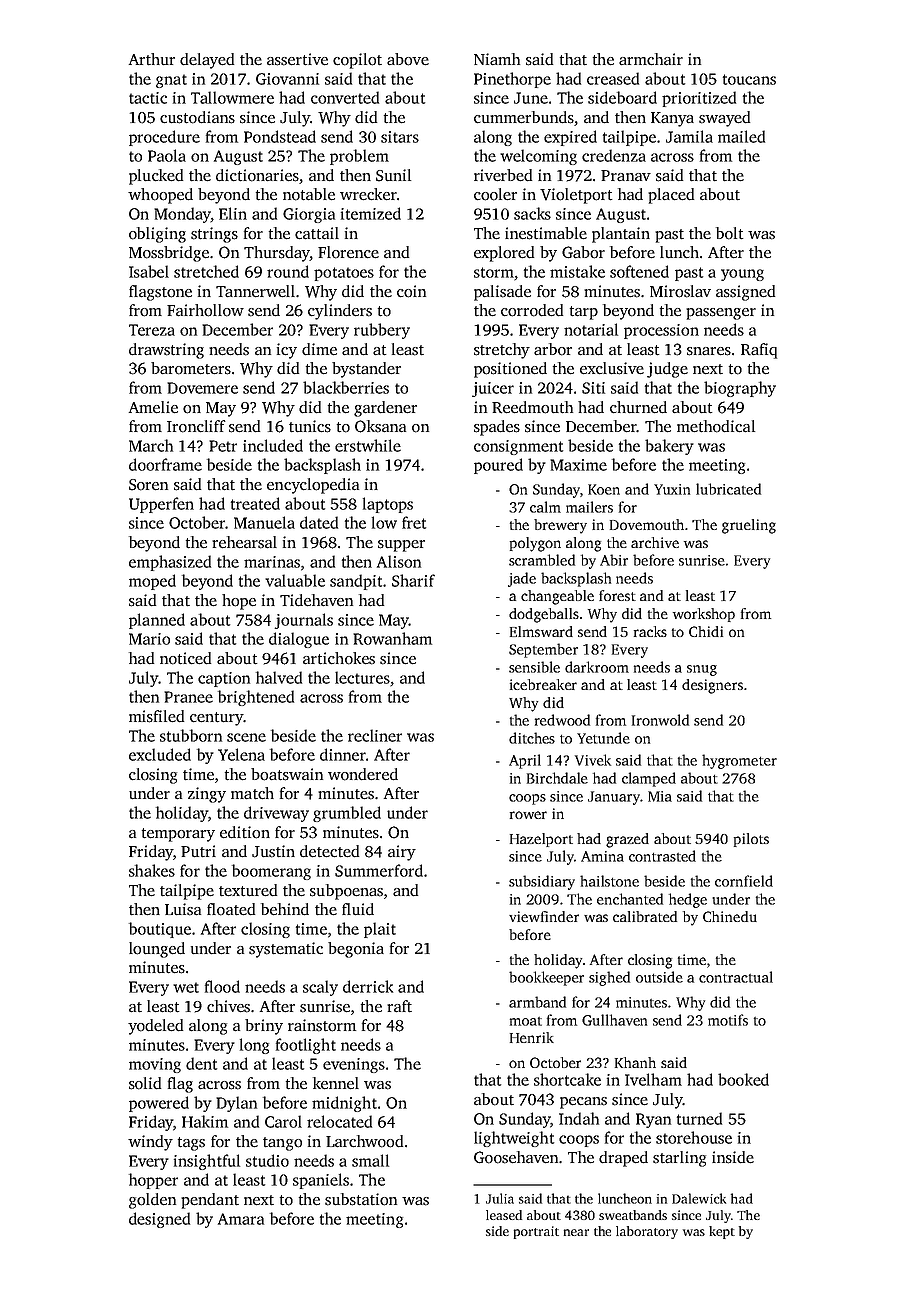 Image resolution: width=908 pixels, height=1316 pixels. What do you see at coordinates (408, 59) in the image?
I see `above` at bounding box center [408, 59].
